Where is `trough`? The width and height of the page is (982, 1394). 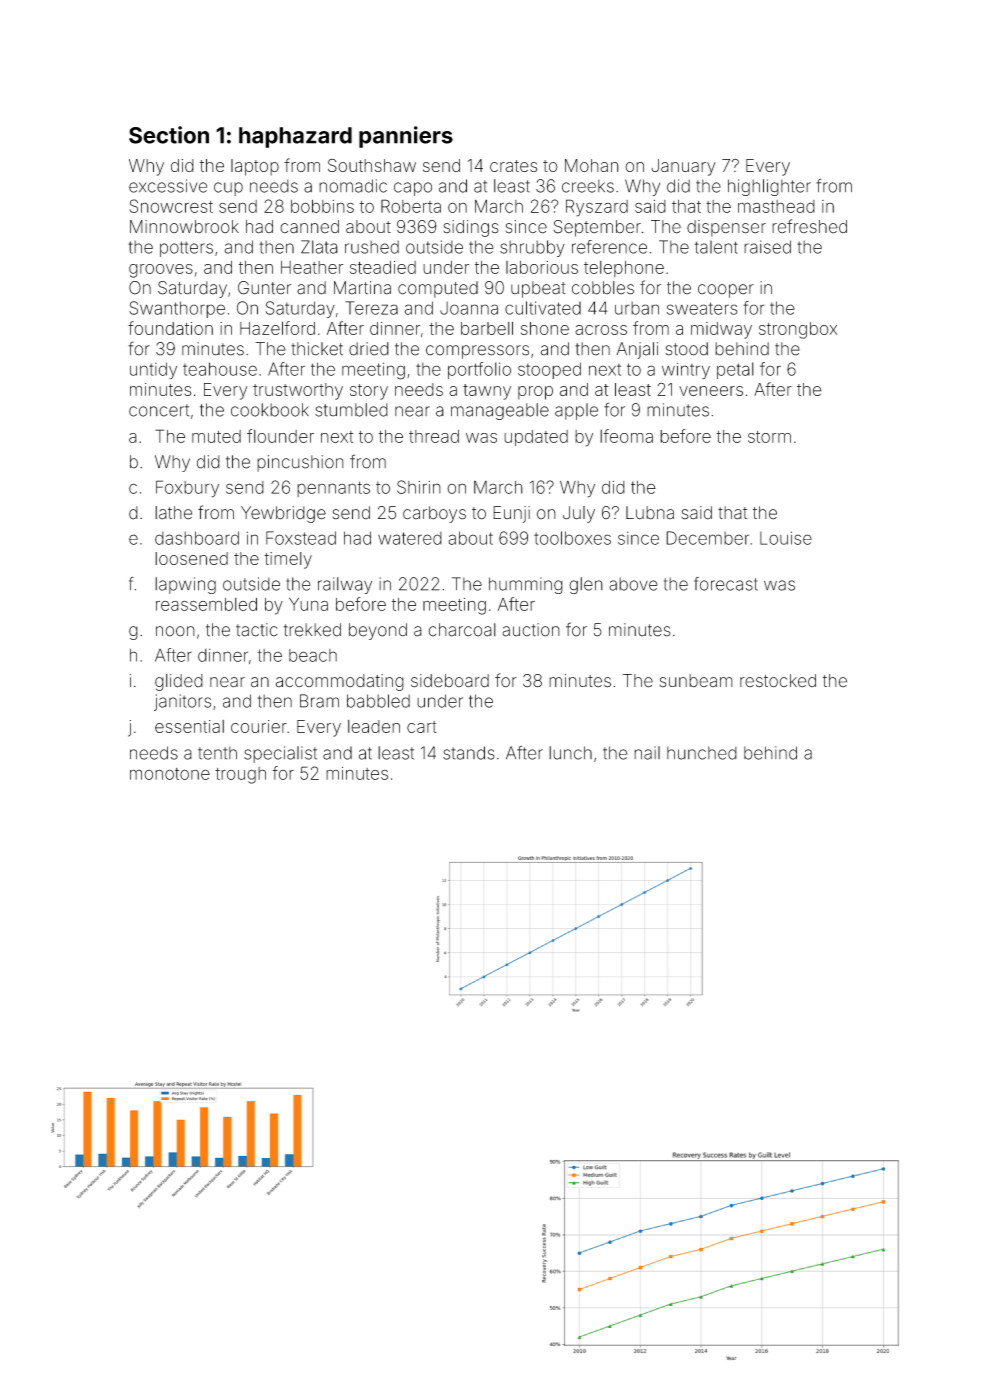
trough is located at coordinates (240, 775).
